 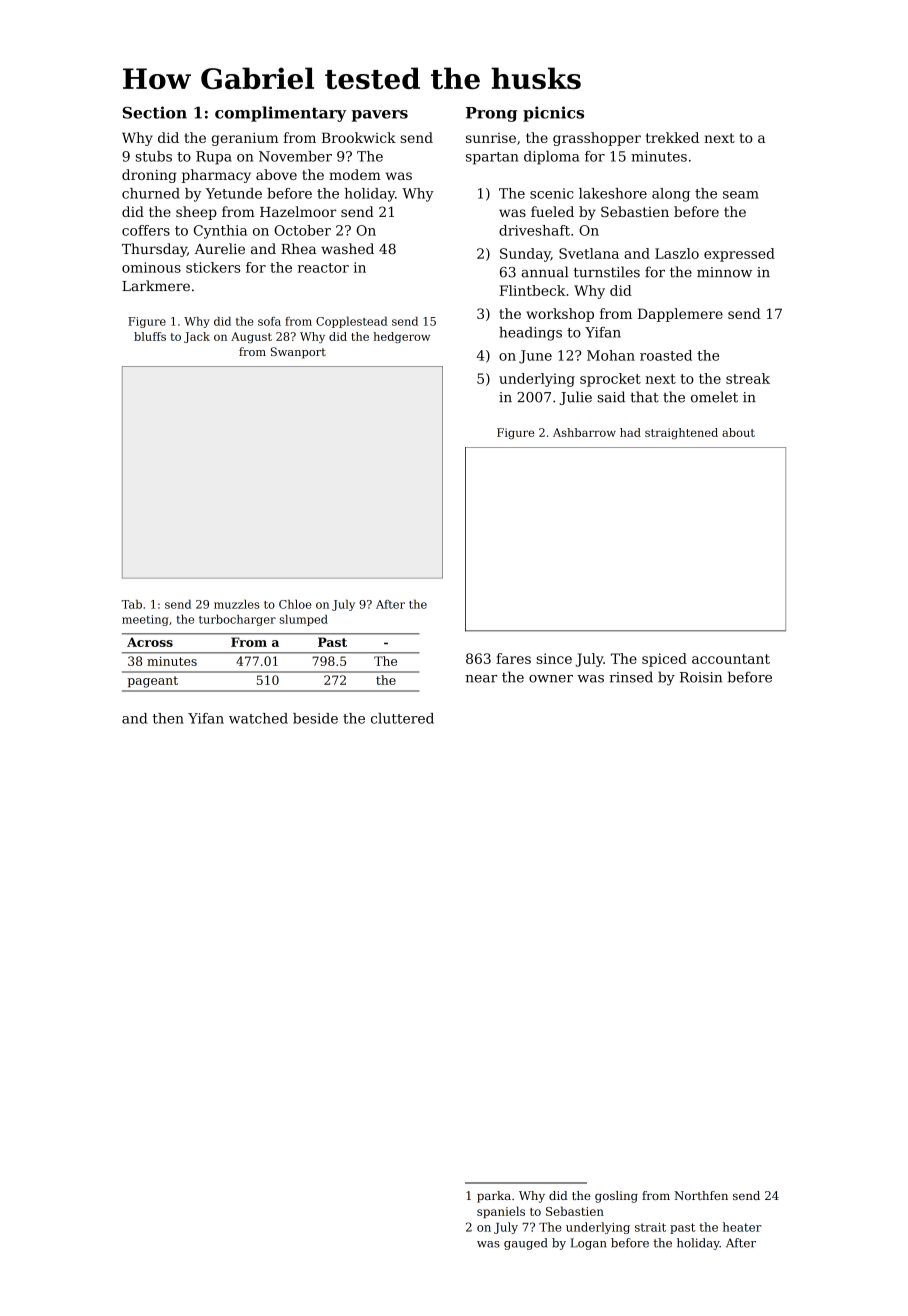 What do you see at coordinates (701, 677) in the screenshot?
I see `Roisin` at bounding box center [701, 677].
